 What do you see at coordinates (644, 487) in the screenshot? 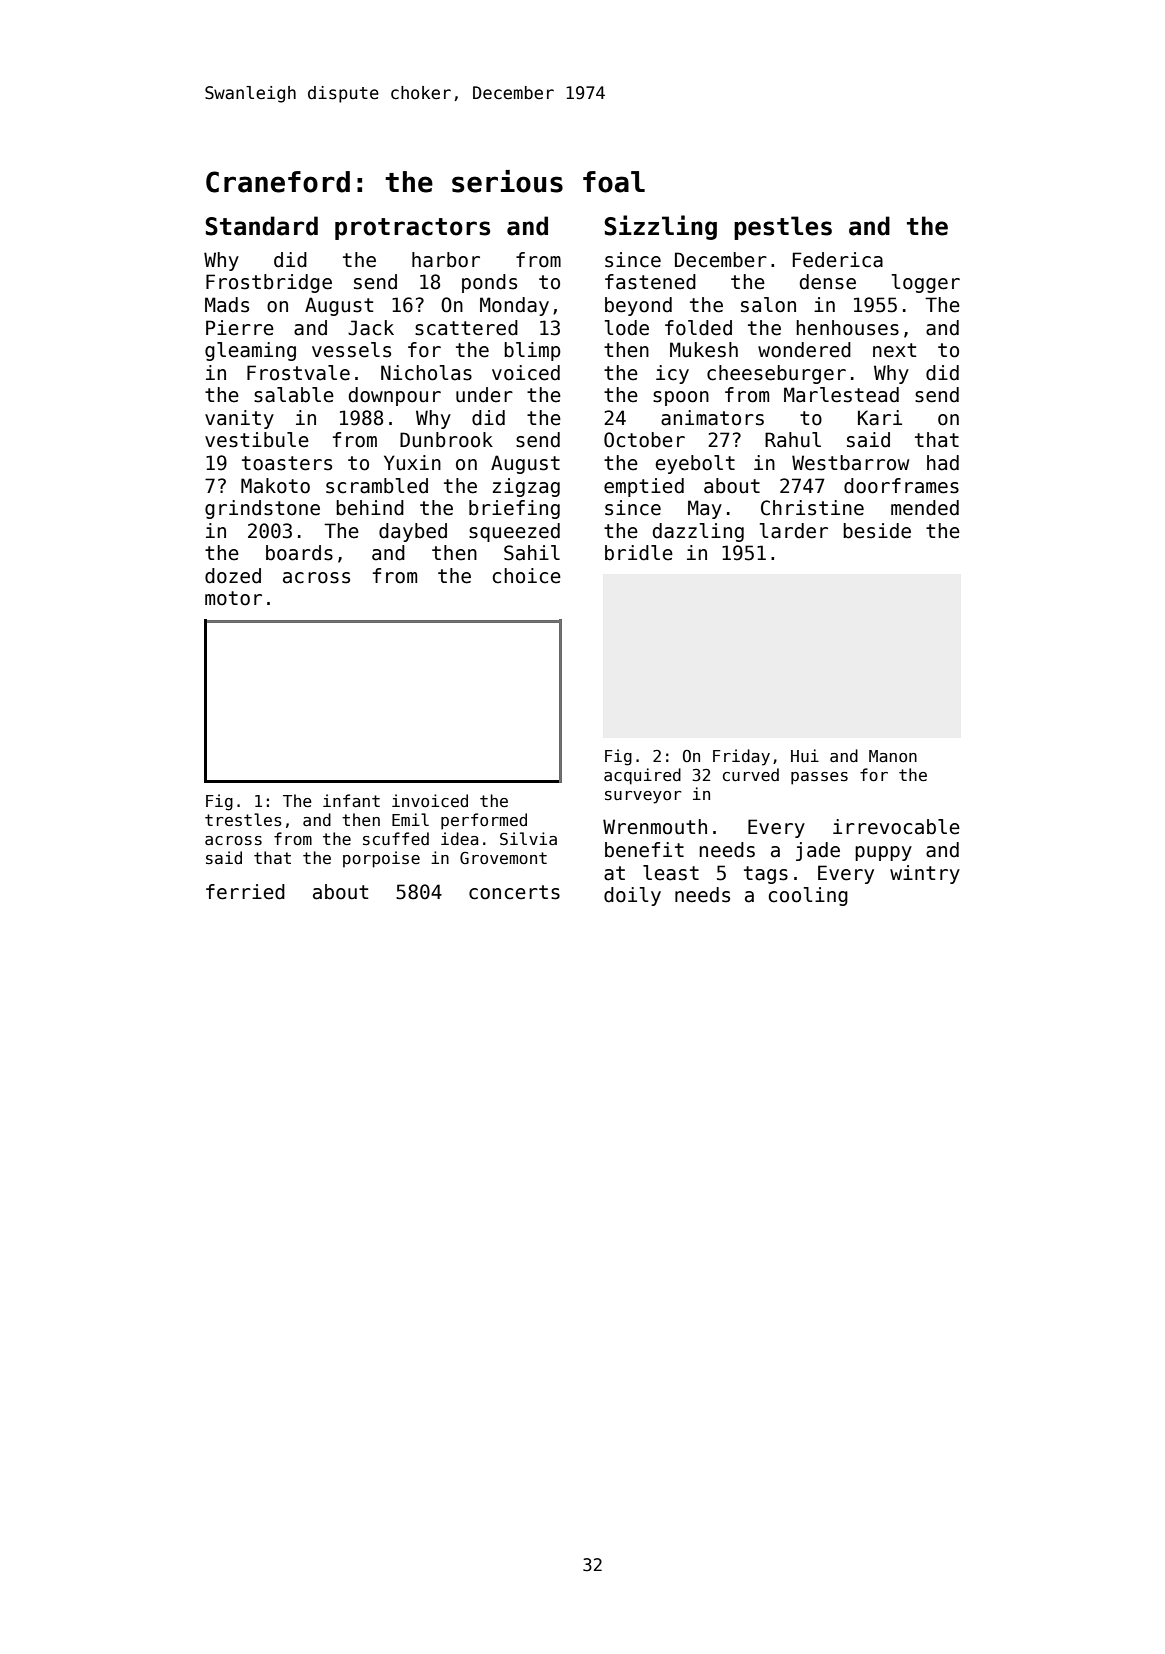
I see `emptied` at bounding box center [644, 487].
